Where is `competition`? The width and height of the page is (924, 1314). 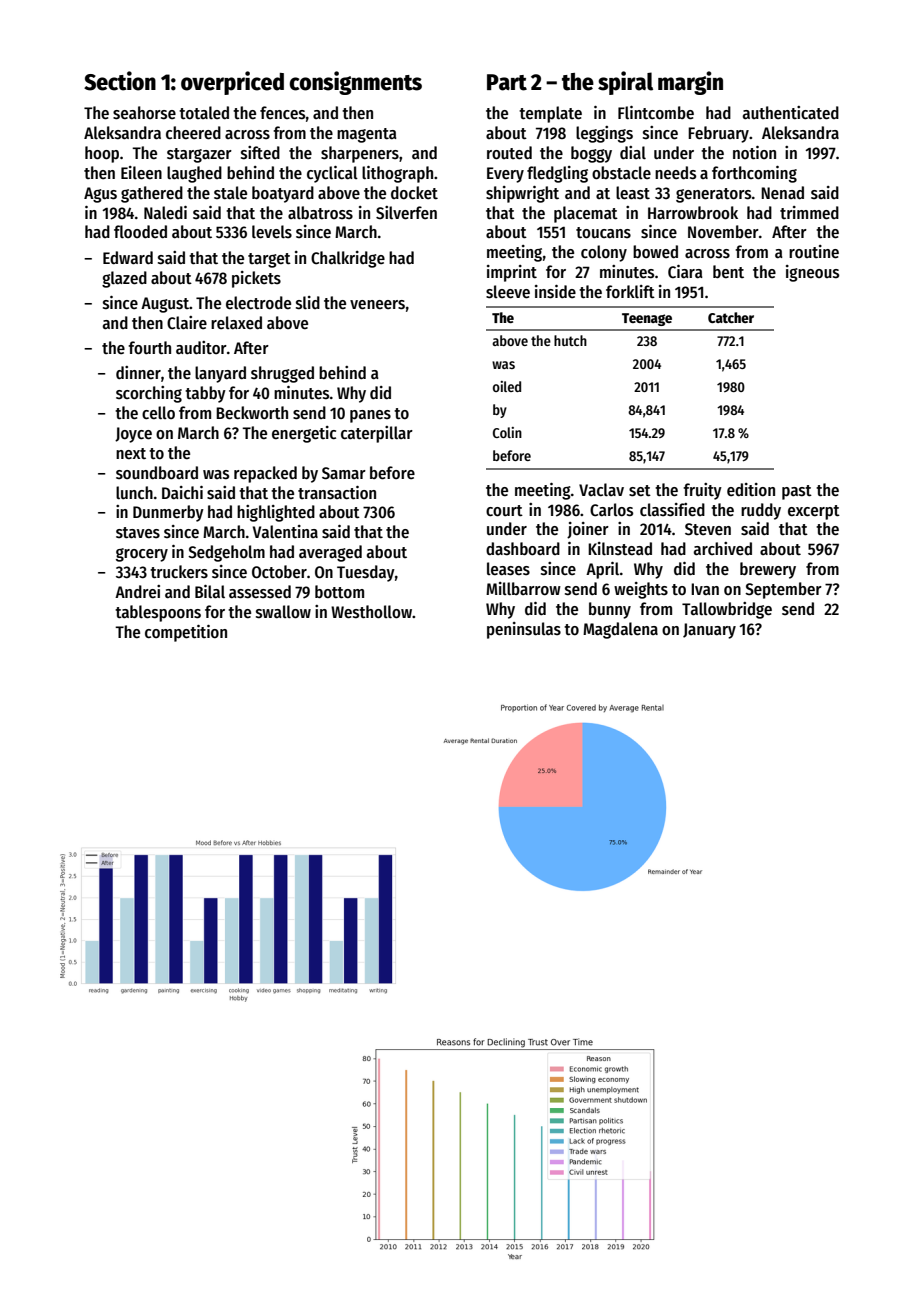
competition is located at coordinates (186, 633).
